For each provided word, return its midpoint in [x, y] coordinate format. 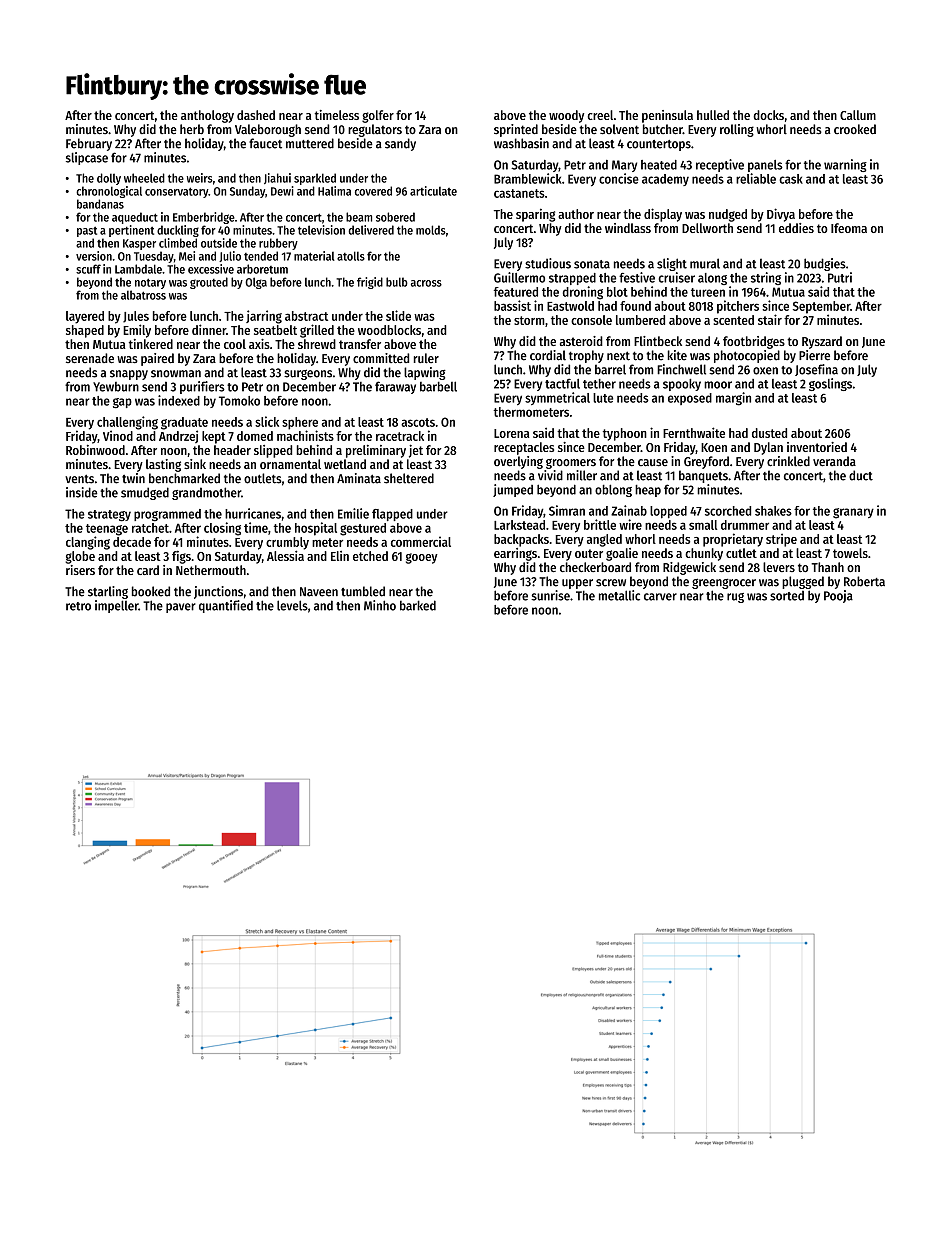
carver [660, 597]
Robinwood [95, 450]
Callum [858, 115]
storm [529, 320]
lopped [668, 512]
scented [733, 320]
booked [151, 591]
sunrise [550, 595]
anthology [207, 116]
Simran [567, 510]
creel [600, 115]
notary [150, 283]
